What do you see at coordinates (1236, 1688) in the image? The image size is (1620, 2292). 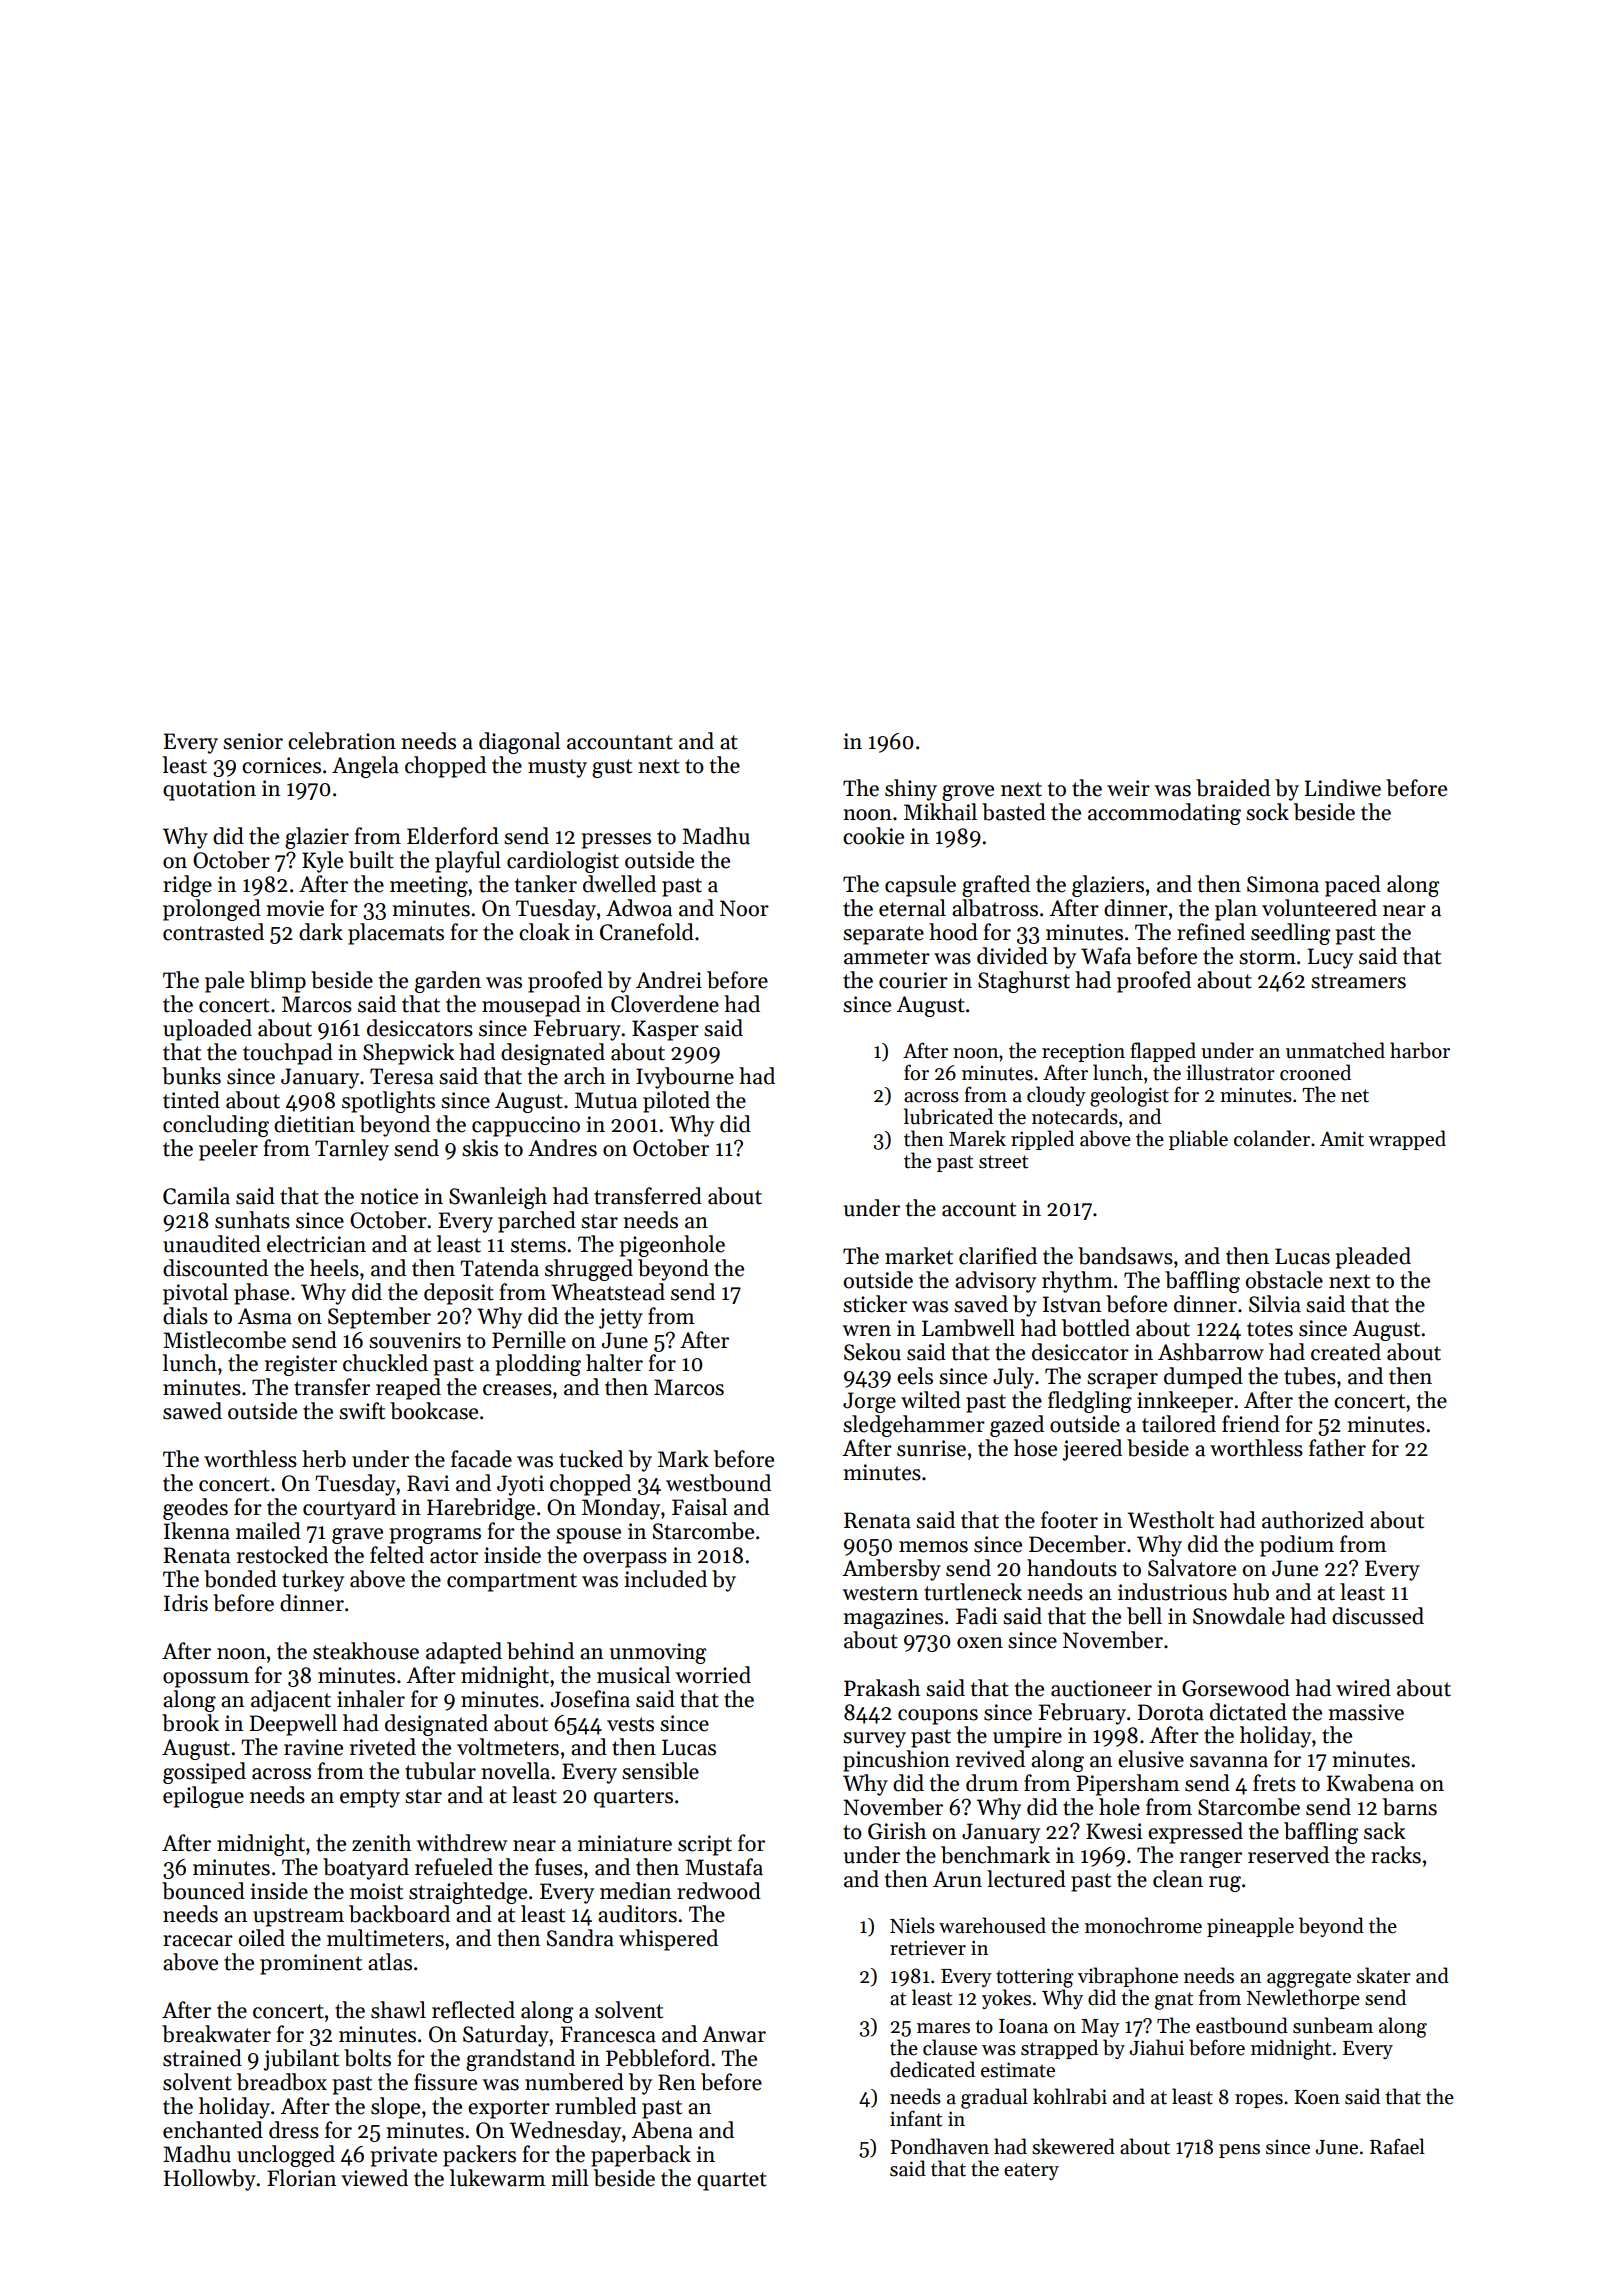 I see `Gorsewood` at bounding box center [1236, 1688].
